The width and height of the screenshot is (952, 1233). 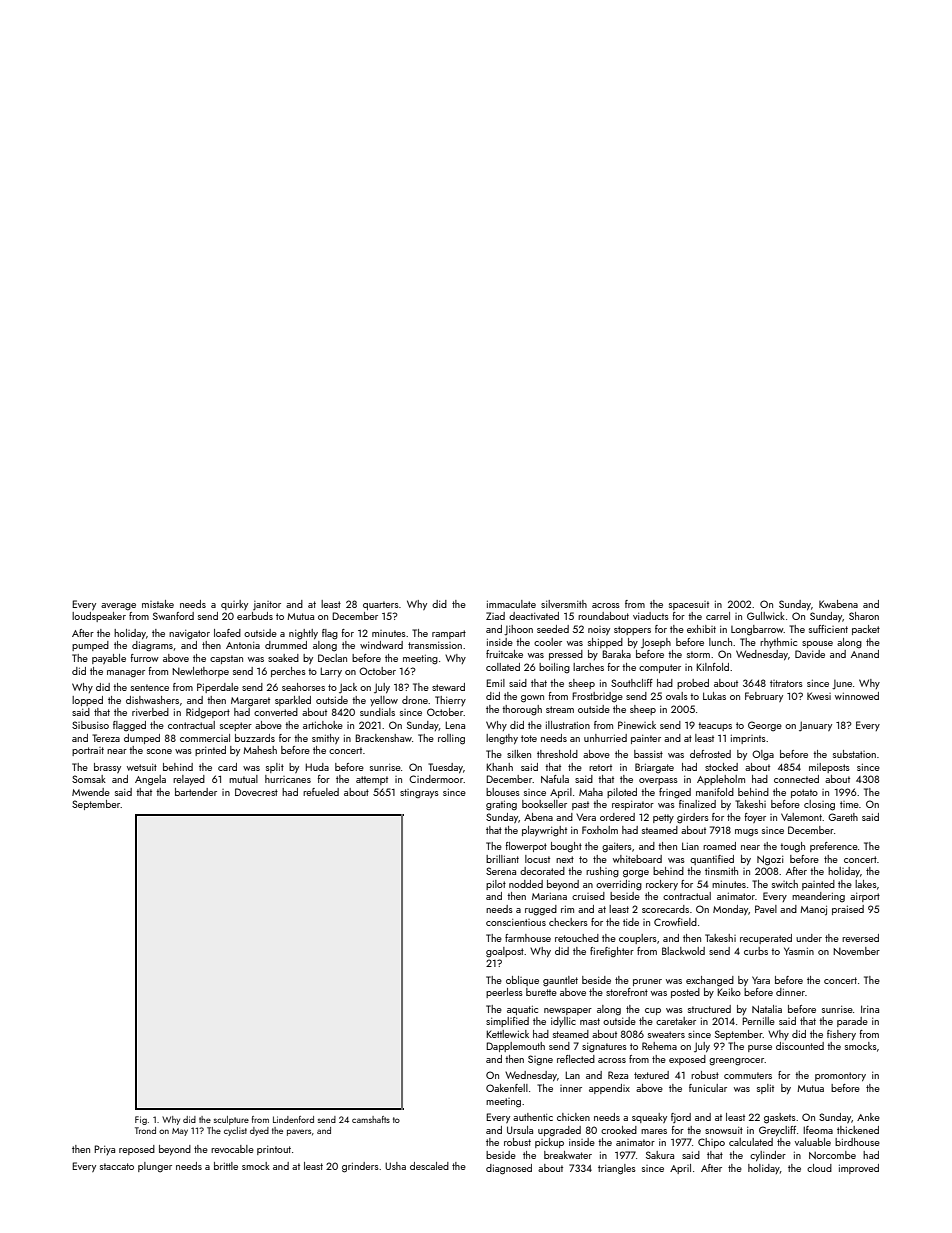 What do you see at coordinates (505, 952) in the screenshot?
I see `goalpost` at bounding box center [505, 952].
